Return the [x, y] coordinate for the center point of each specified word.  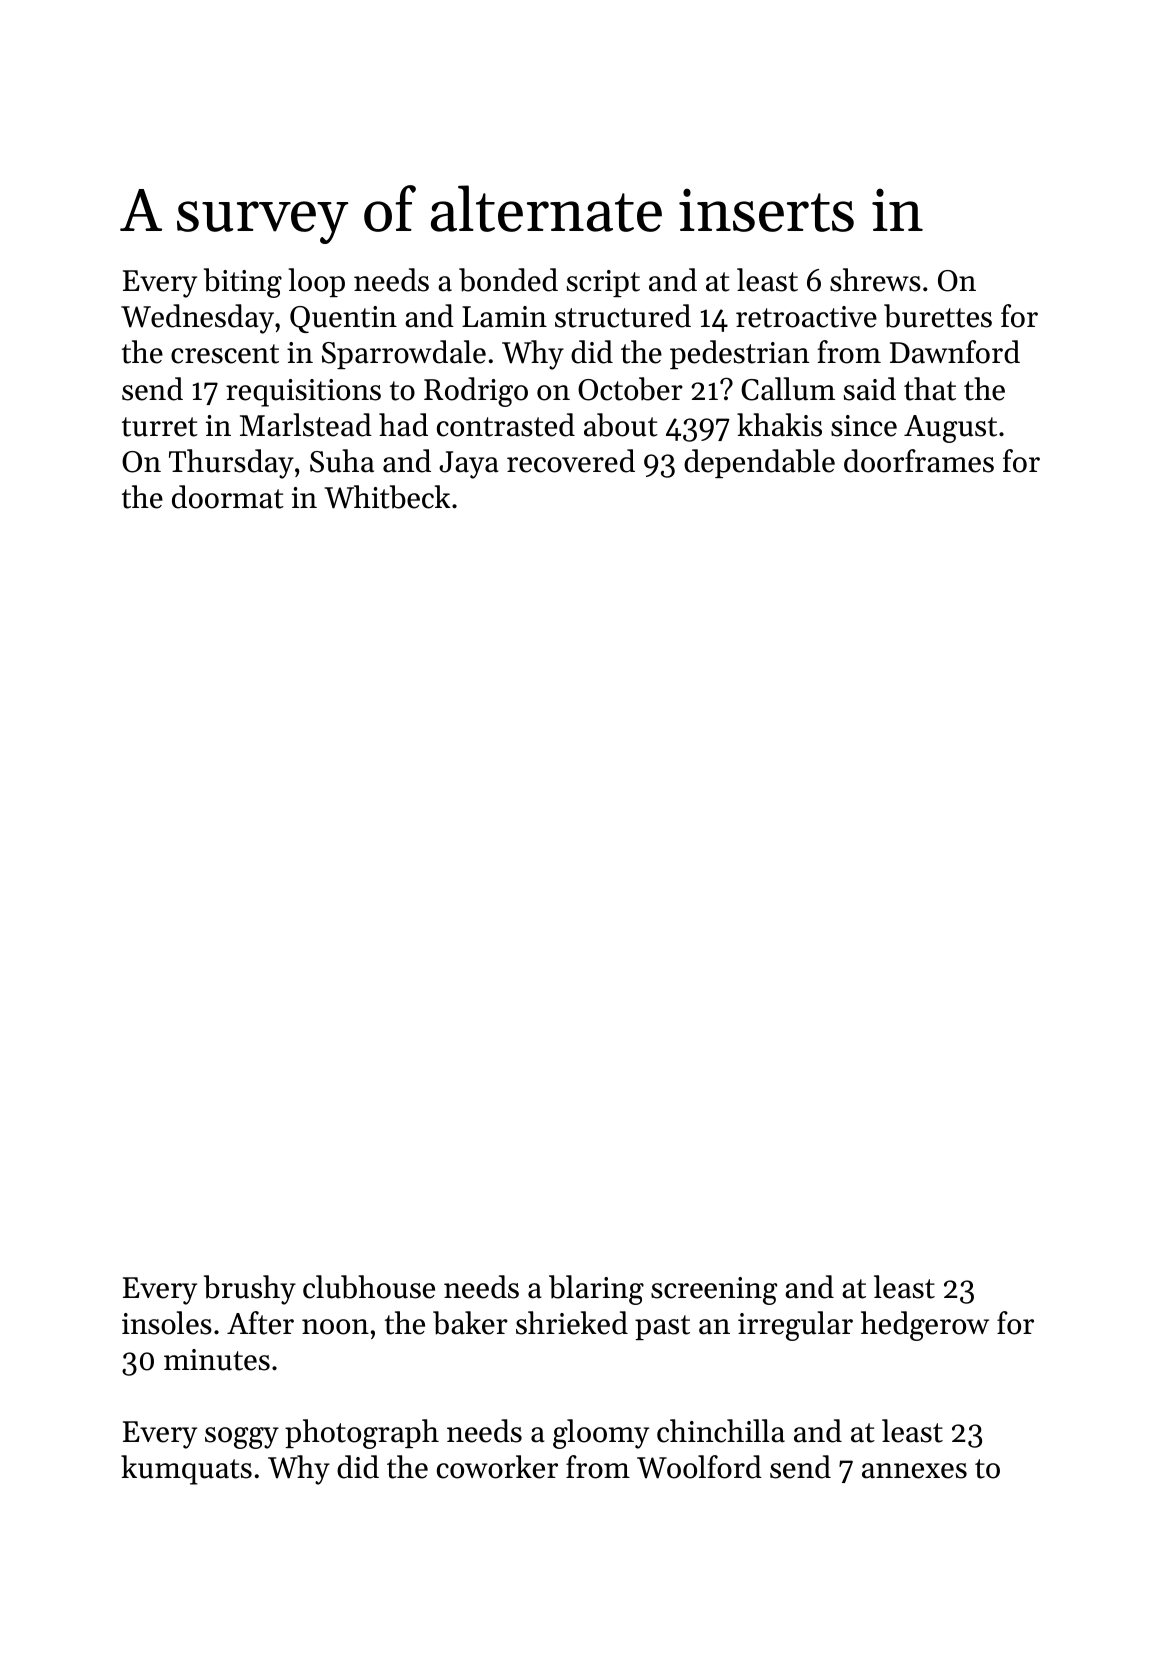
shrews [875, 280]
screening [714, 1291]
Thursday [231, 464]
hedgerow [925, 1326]
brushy [250, 1290]
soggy [242, 1438]
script [603, 283]
